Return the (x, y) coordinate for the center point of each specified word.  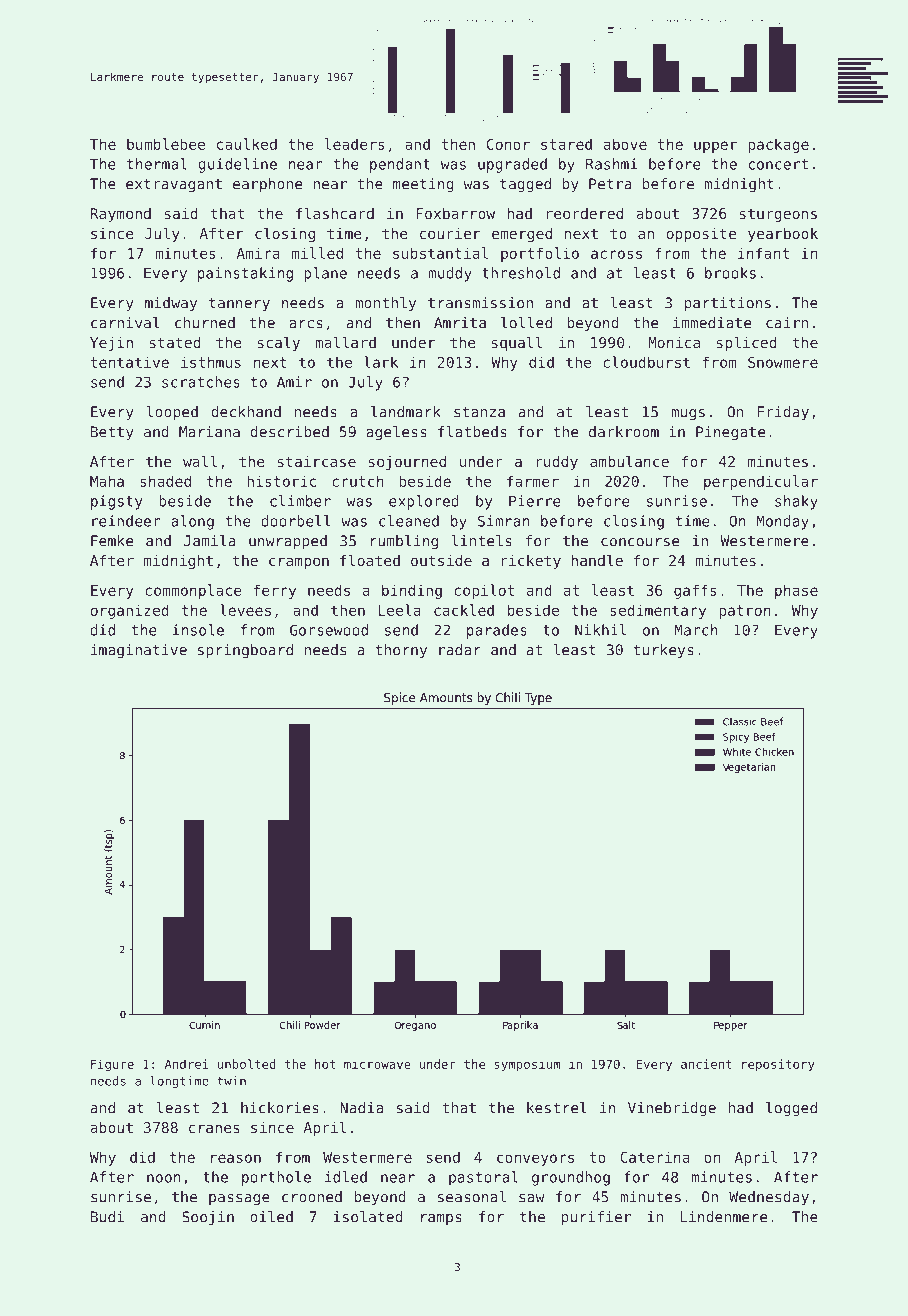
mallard (345, 342)
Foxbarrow (455, 213)
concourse (640, 542)
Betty (112, 433)
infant (763, 253)
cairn (787, 323)
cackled (464, 610)
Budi (107, 1217)
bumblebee (166, 144)
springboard (245, 651)
